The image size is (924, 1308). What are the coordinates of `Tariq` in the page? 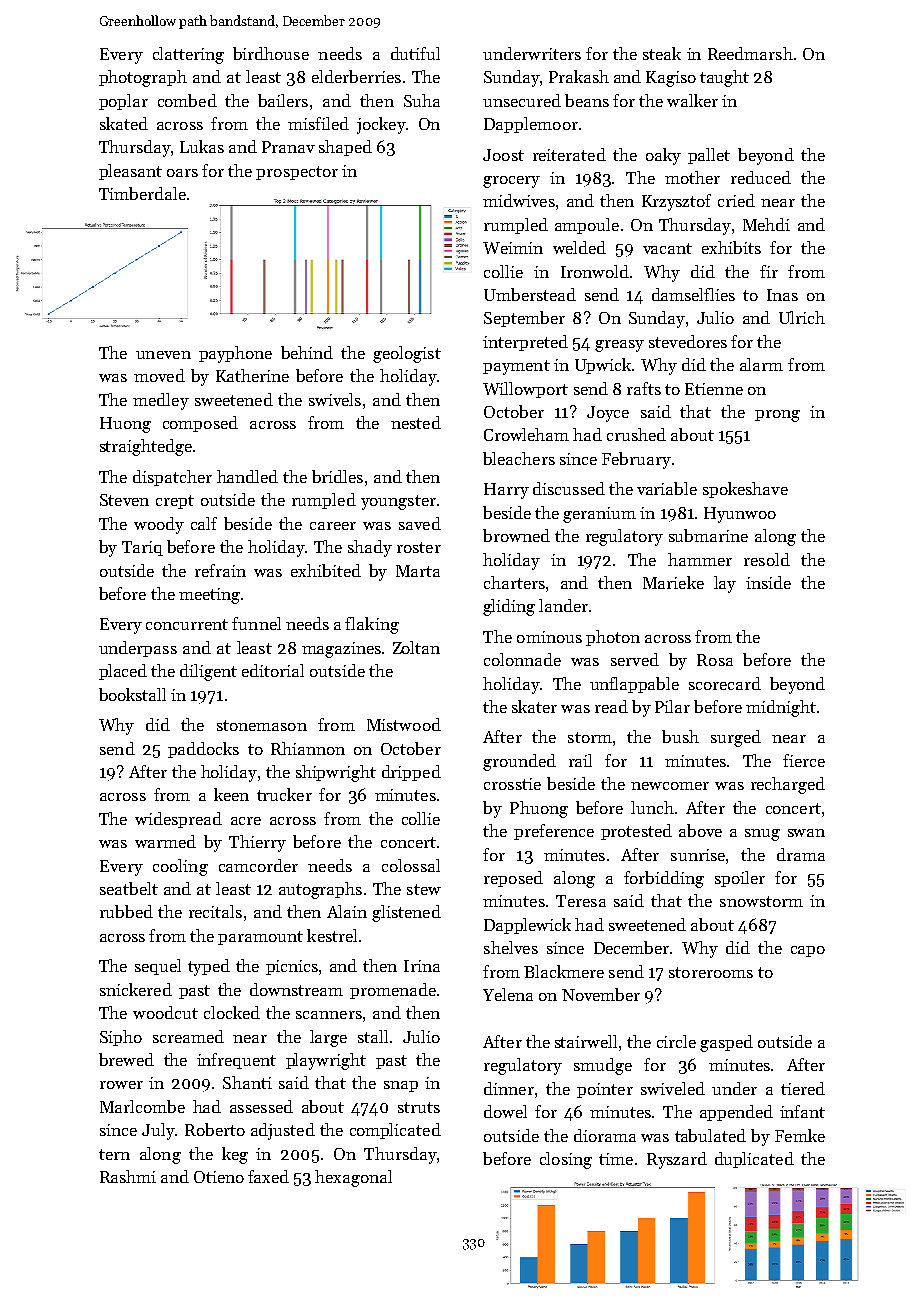 It's located at (142, 548).
